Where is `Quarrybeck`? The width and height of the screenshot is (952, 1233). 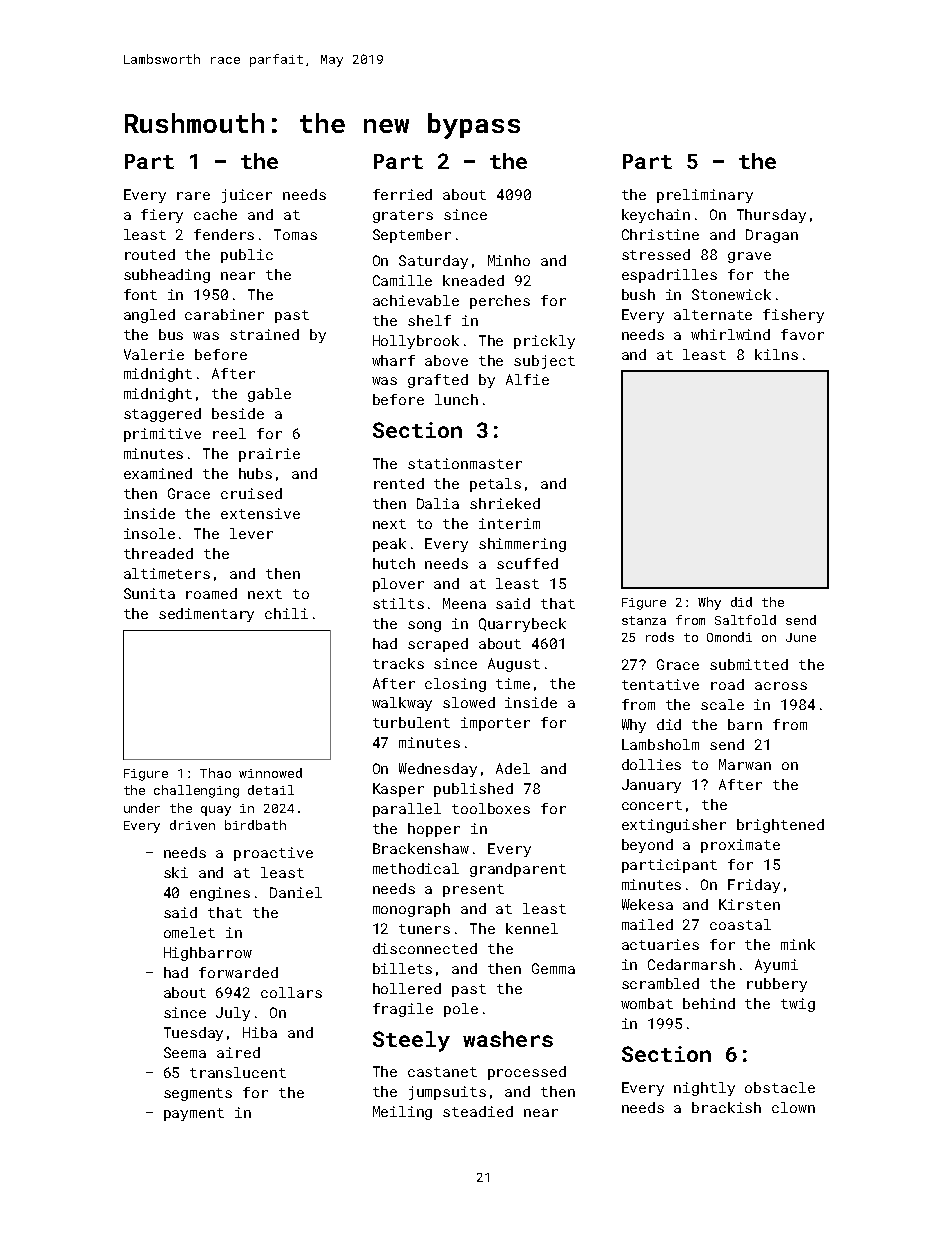
Quarrybeck is located at coordinates (522, 625).
